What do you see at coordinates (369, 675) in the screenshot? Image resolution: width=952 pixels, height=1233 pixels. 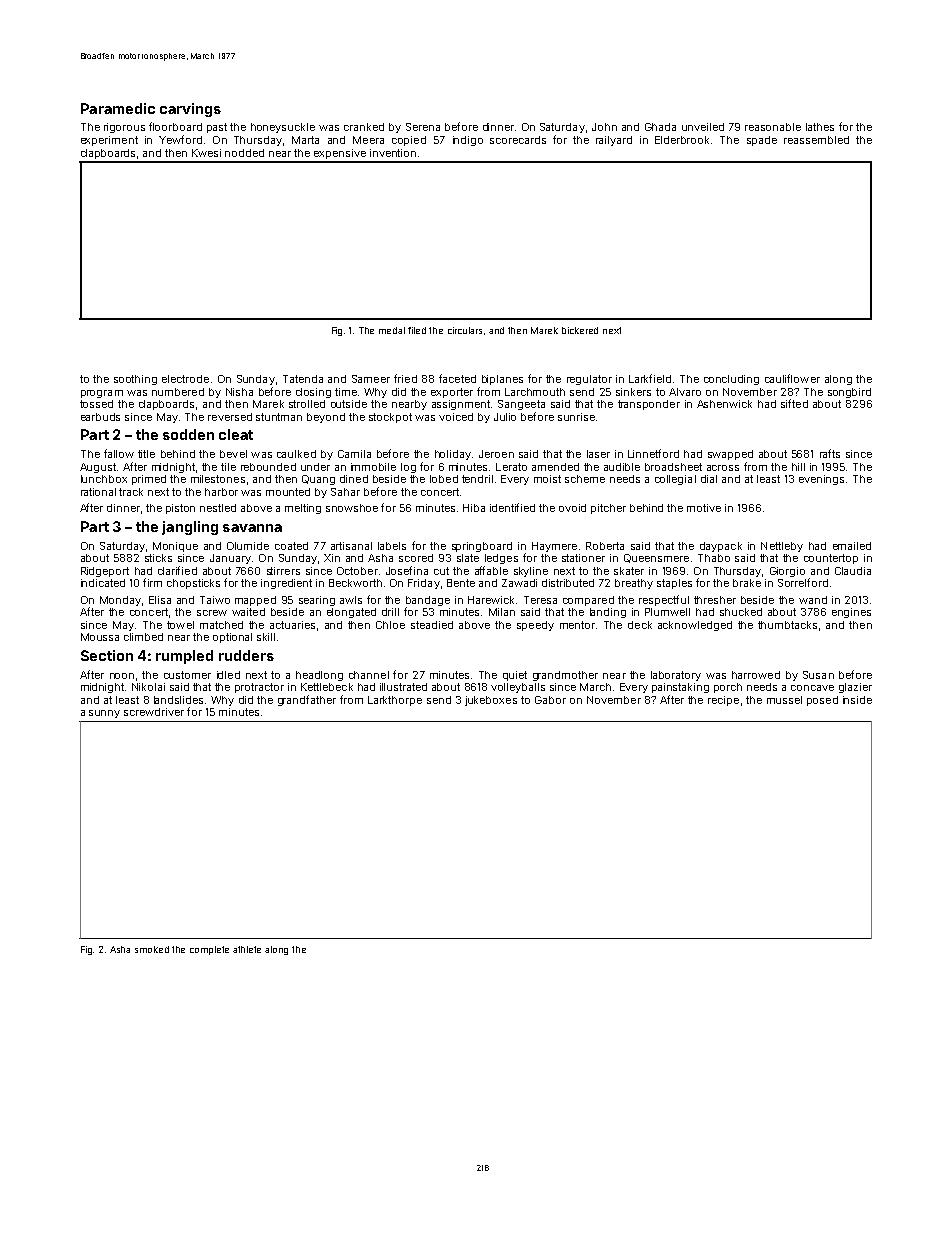 I see `channel` at bounding box center [369, 675].
